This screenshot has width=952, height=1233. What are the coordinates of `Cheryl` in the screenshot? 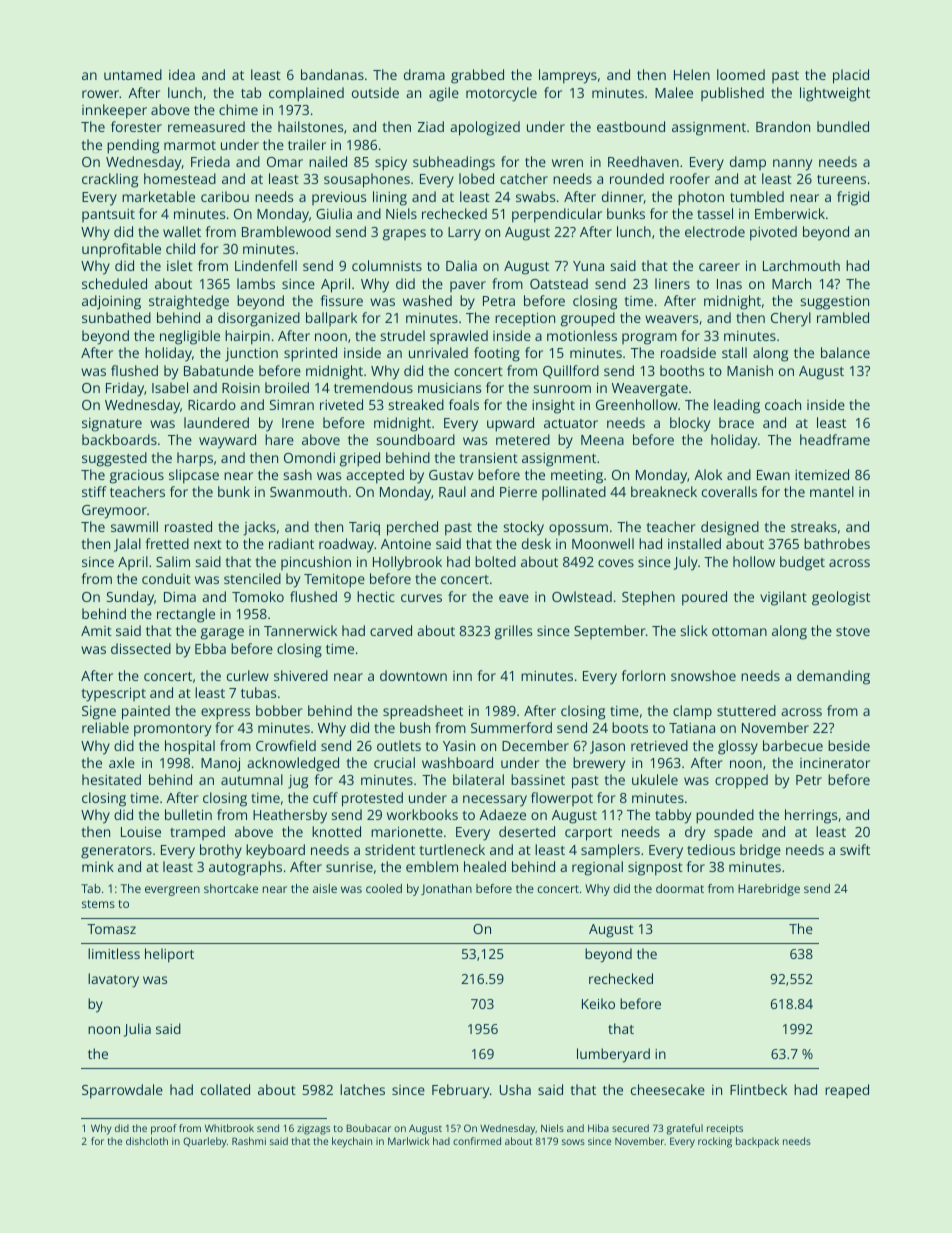 It's located at (791, 319).
